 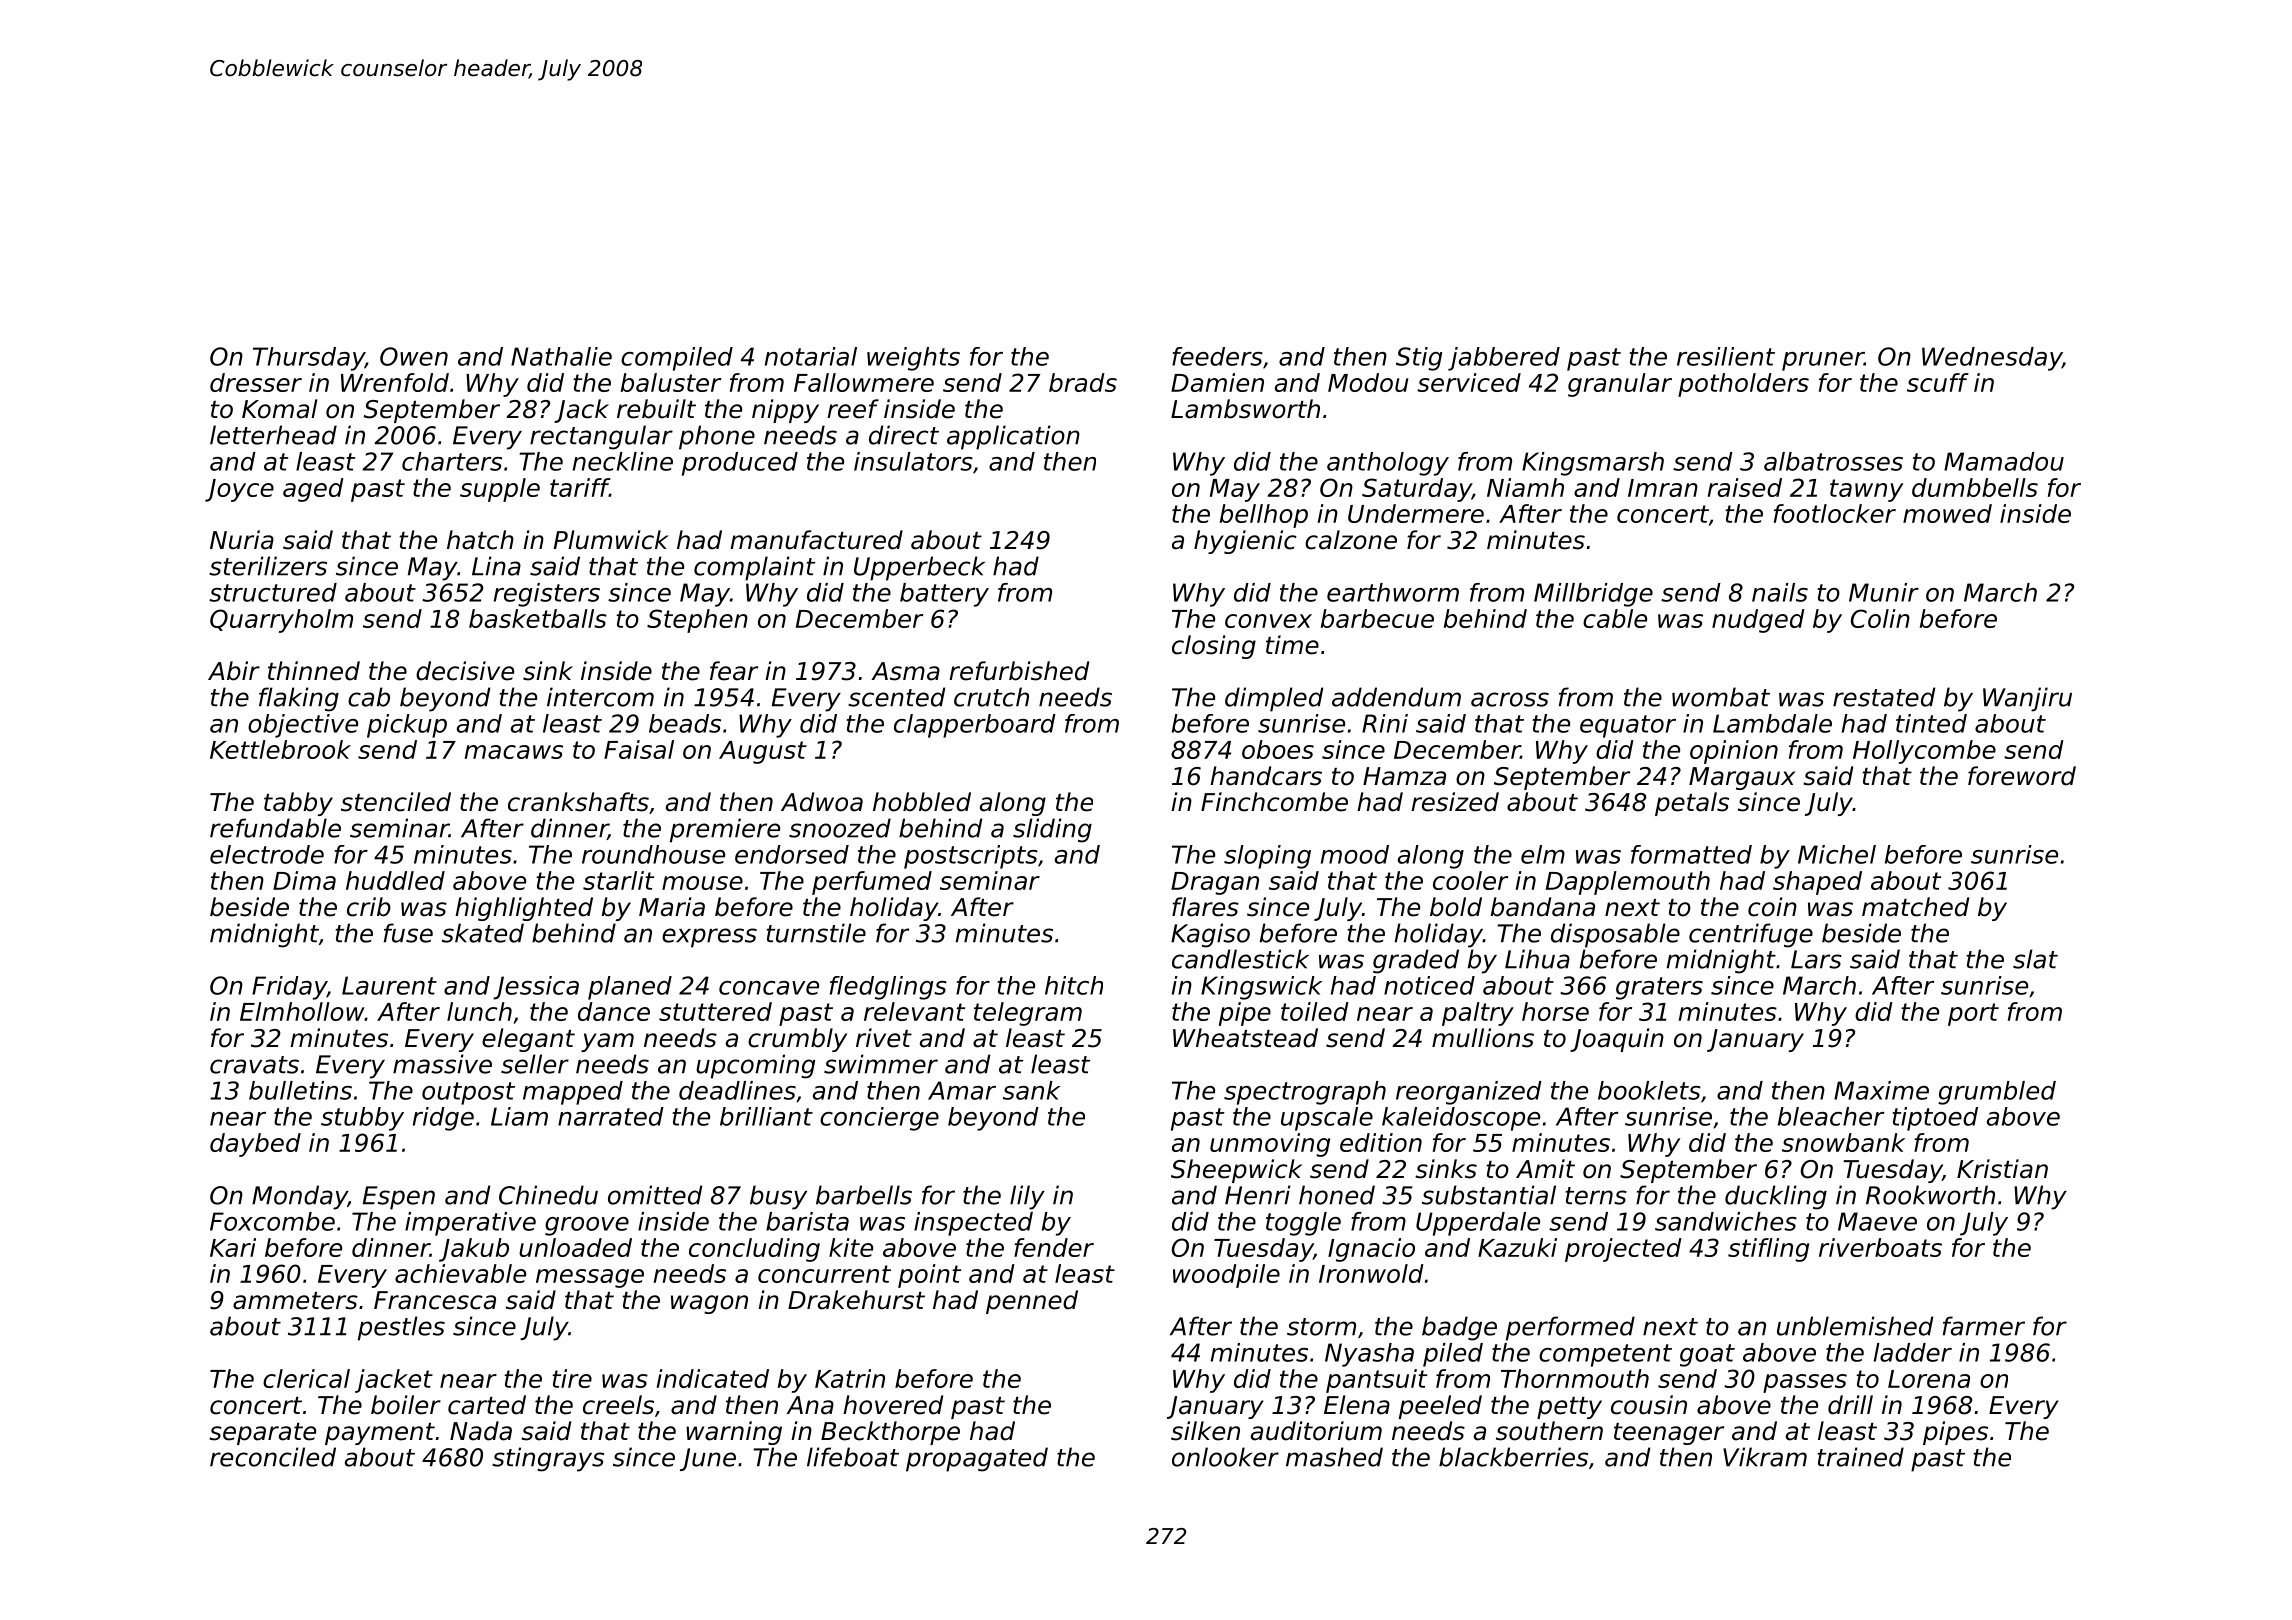 I want to click on lily, so click(x=1027, y=1197).
